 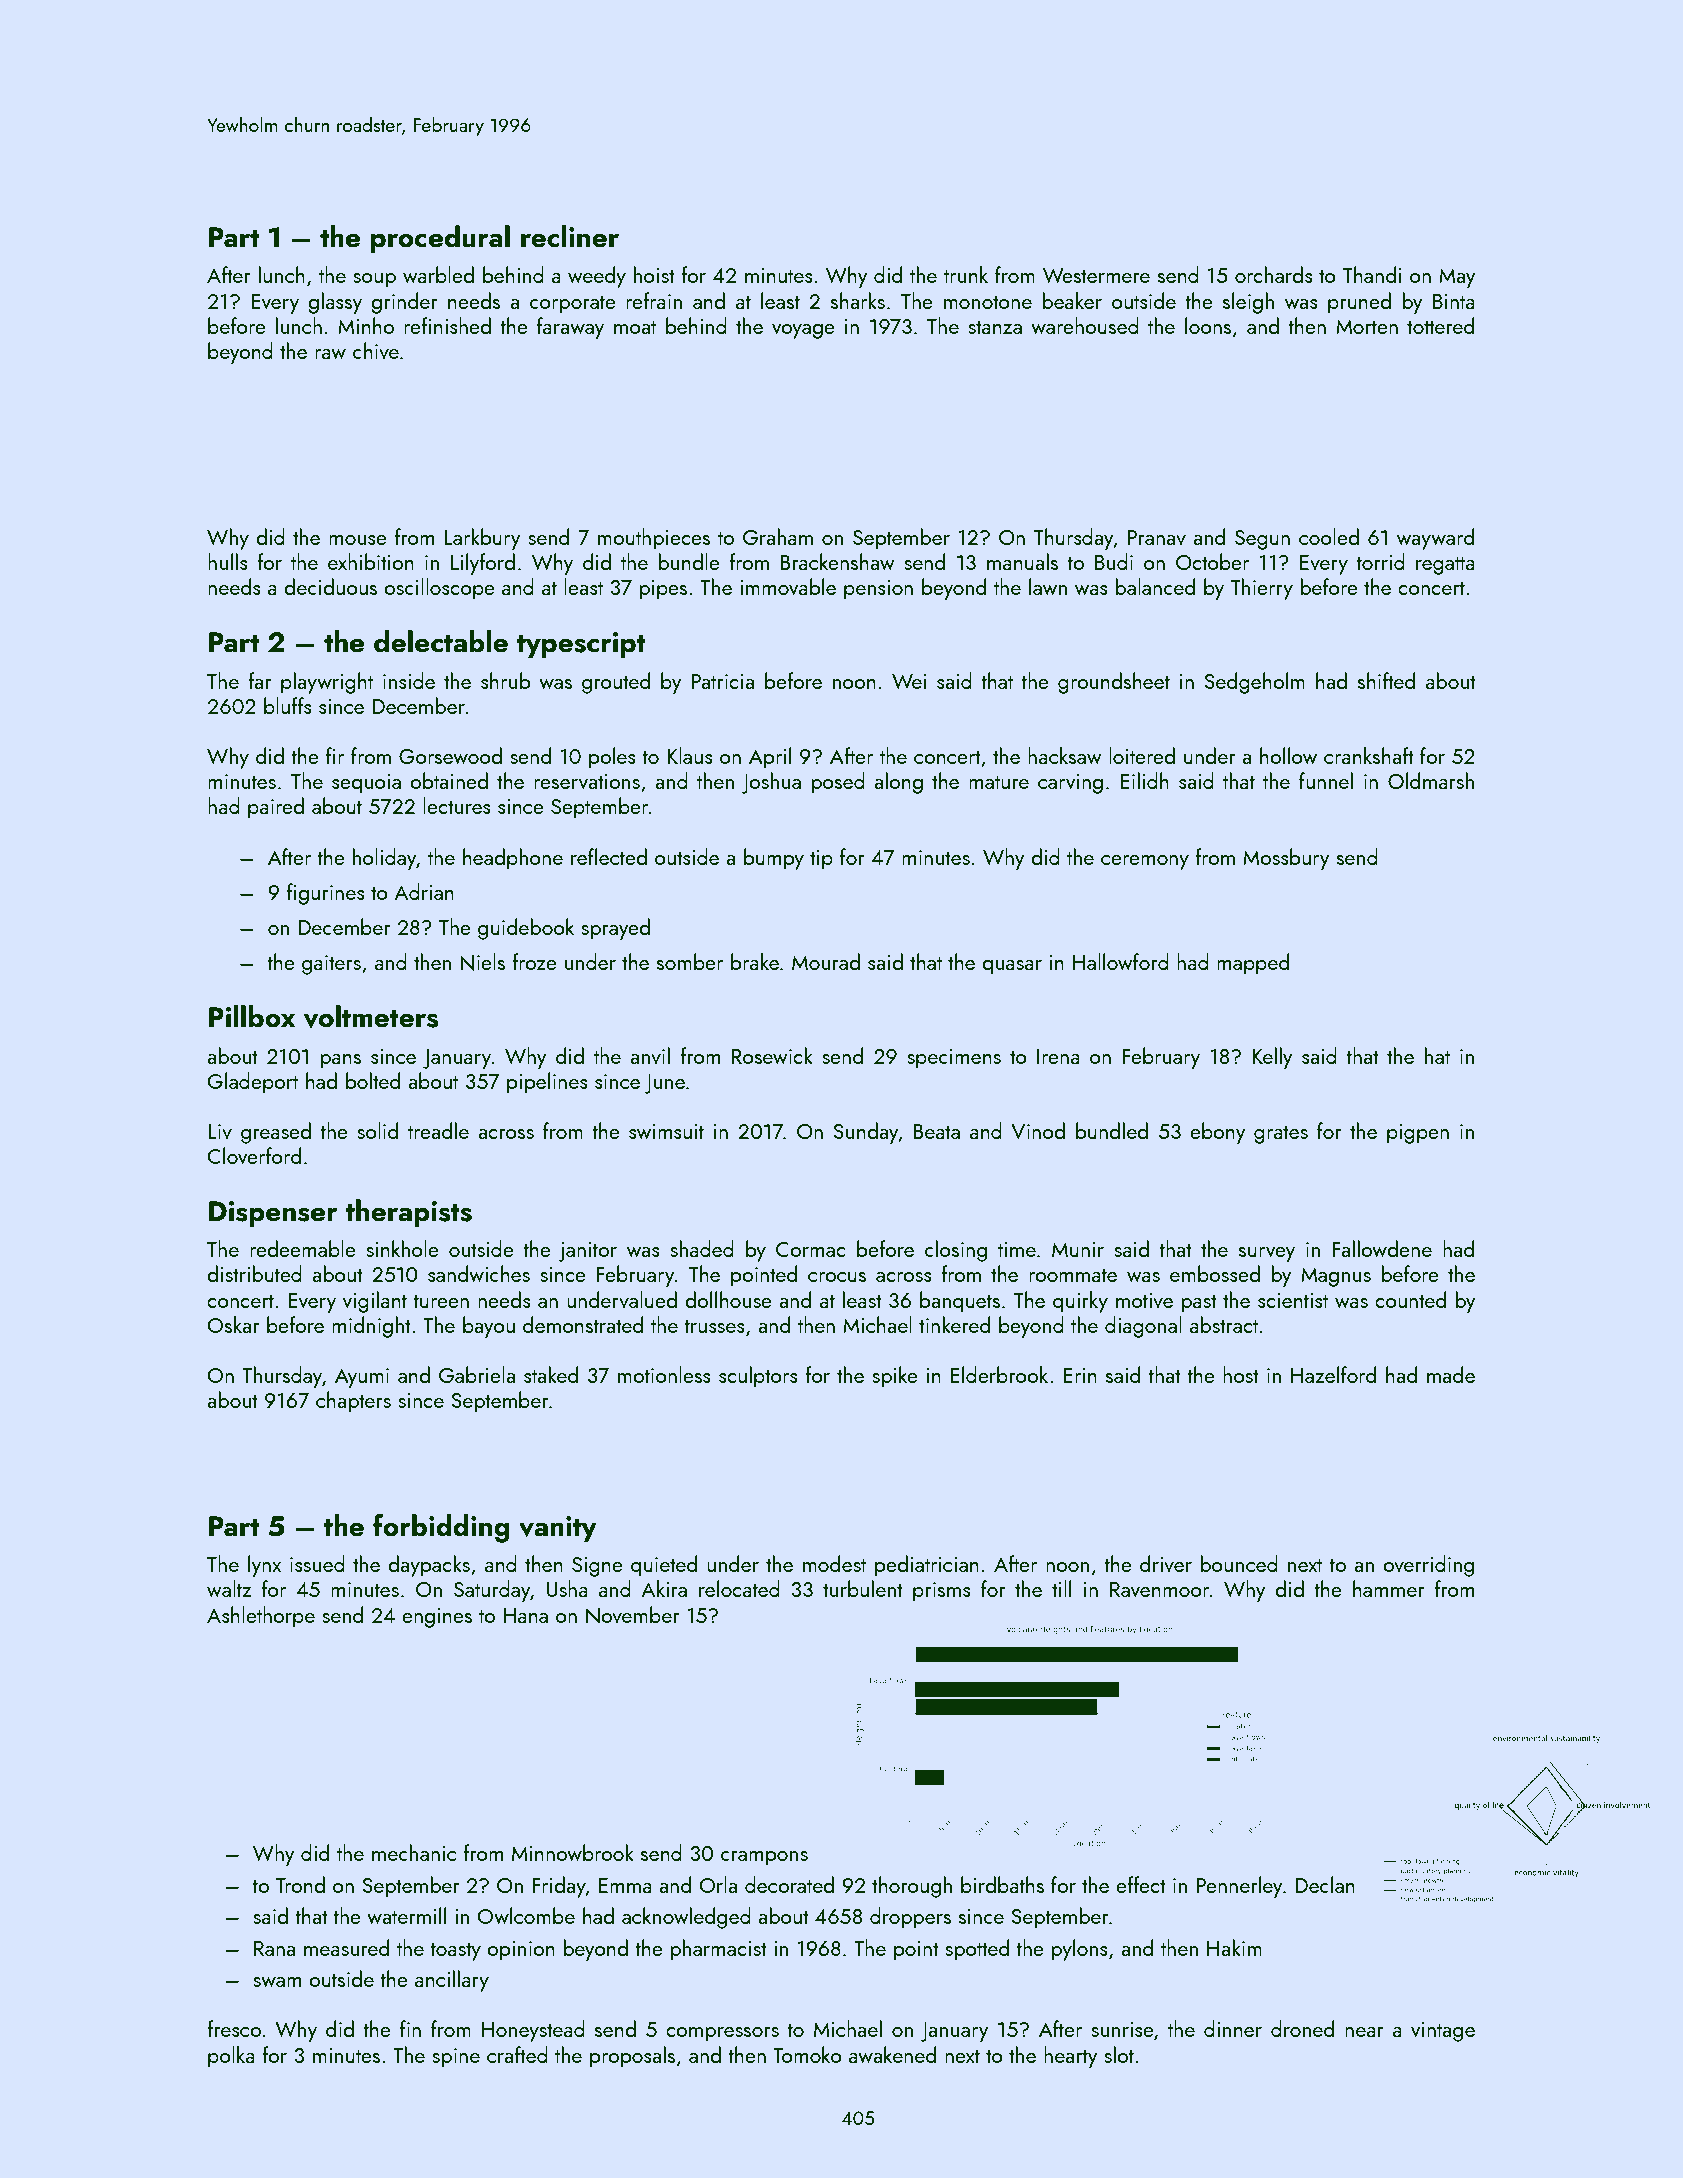 What do you see at coordinates (1372, 274) in the image?
I see `Thandi` at bounding box center [1372, 274].
